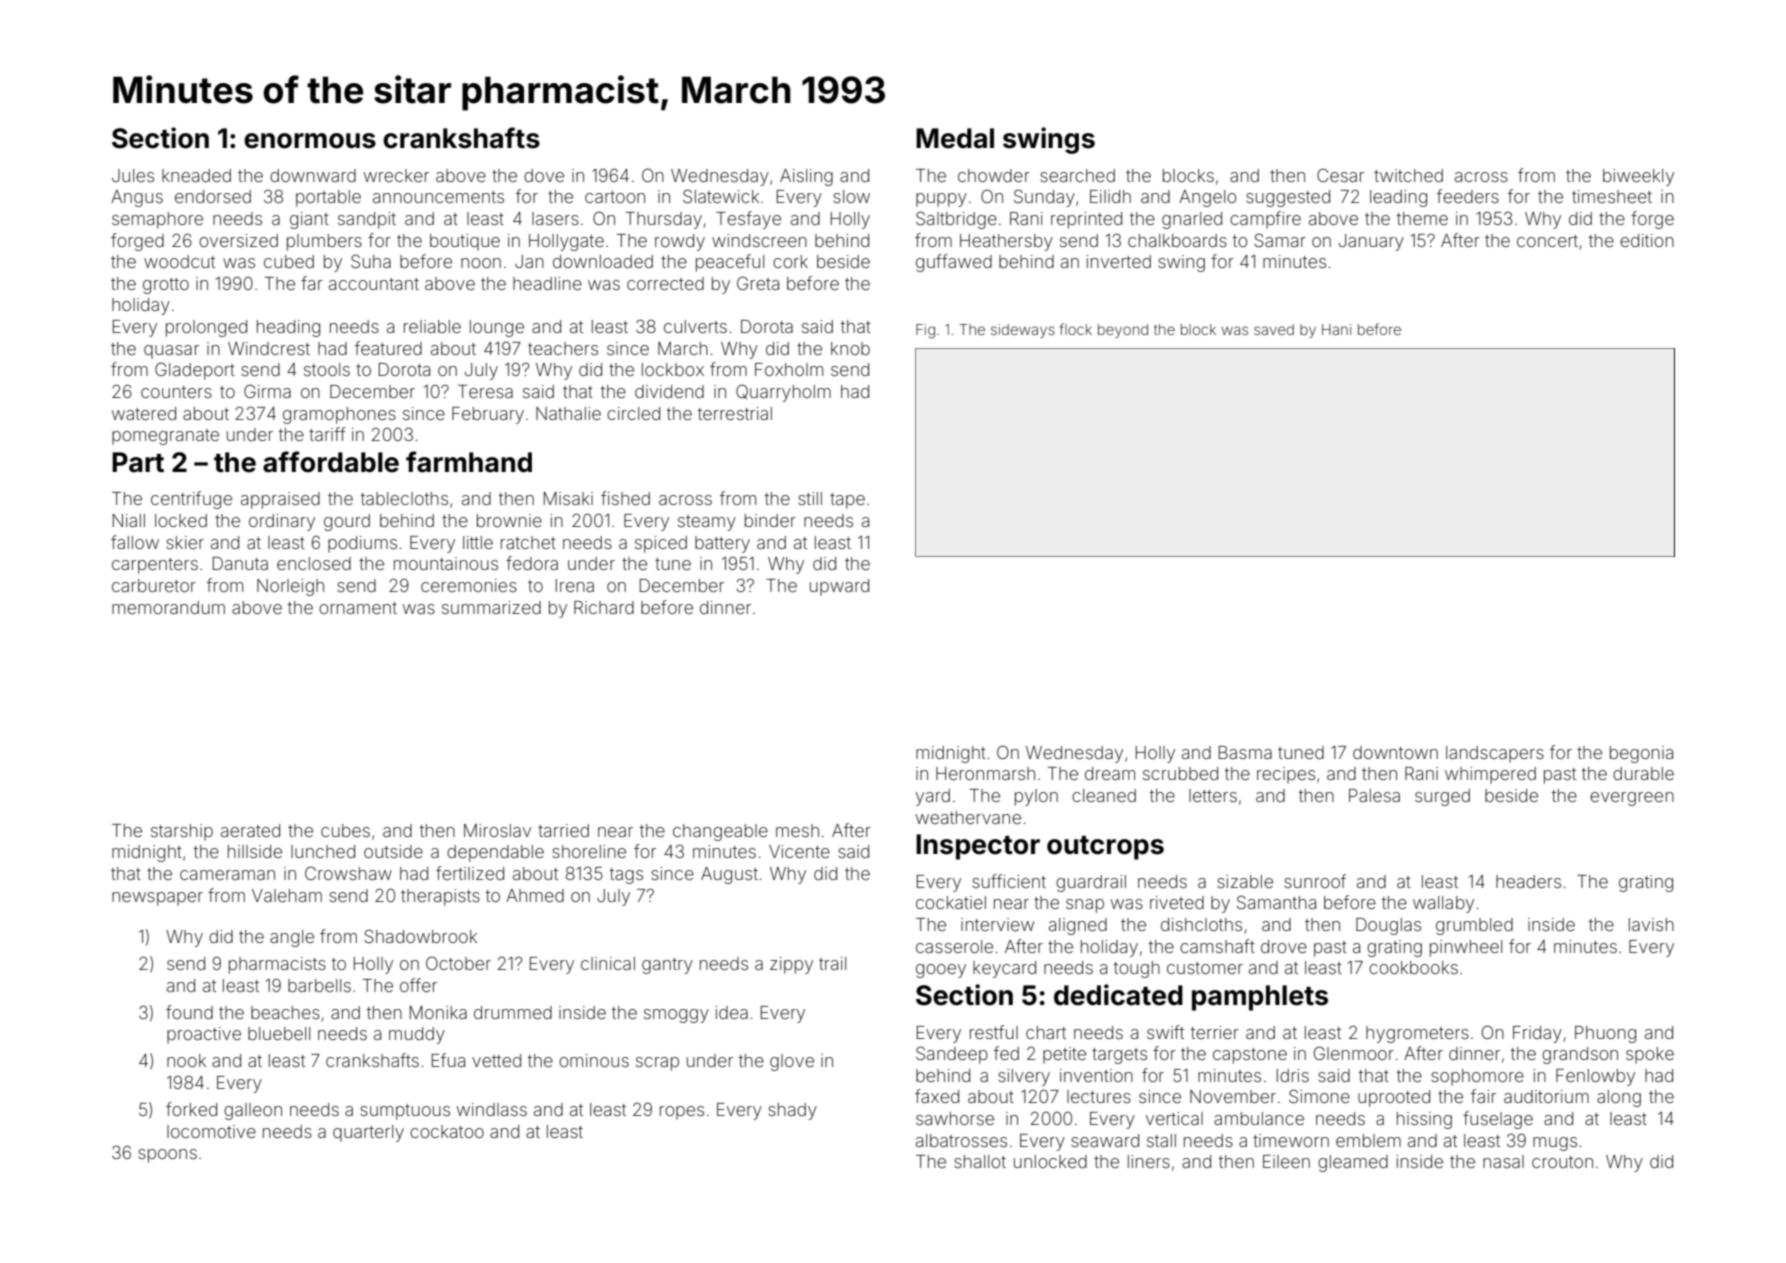 The width and height of the screenshot is (1786, 1263). I want to click on enormous, so click(310, 141).
